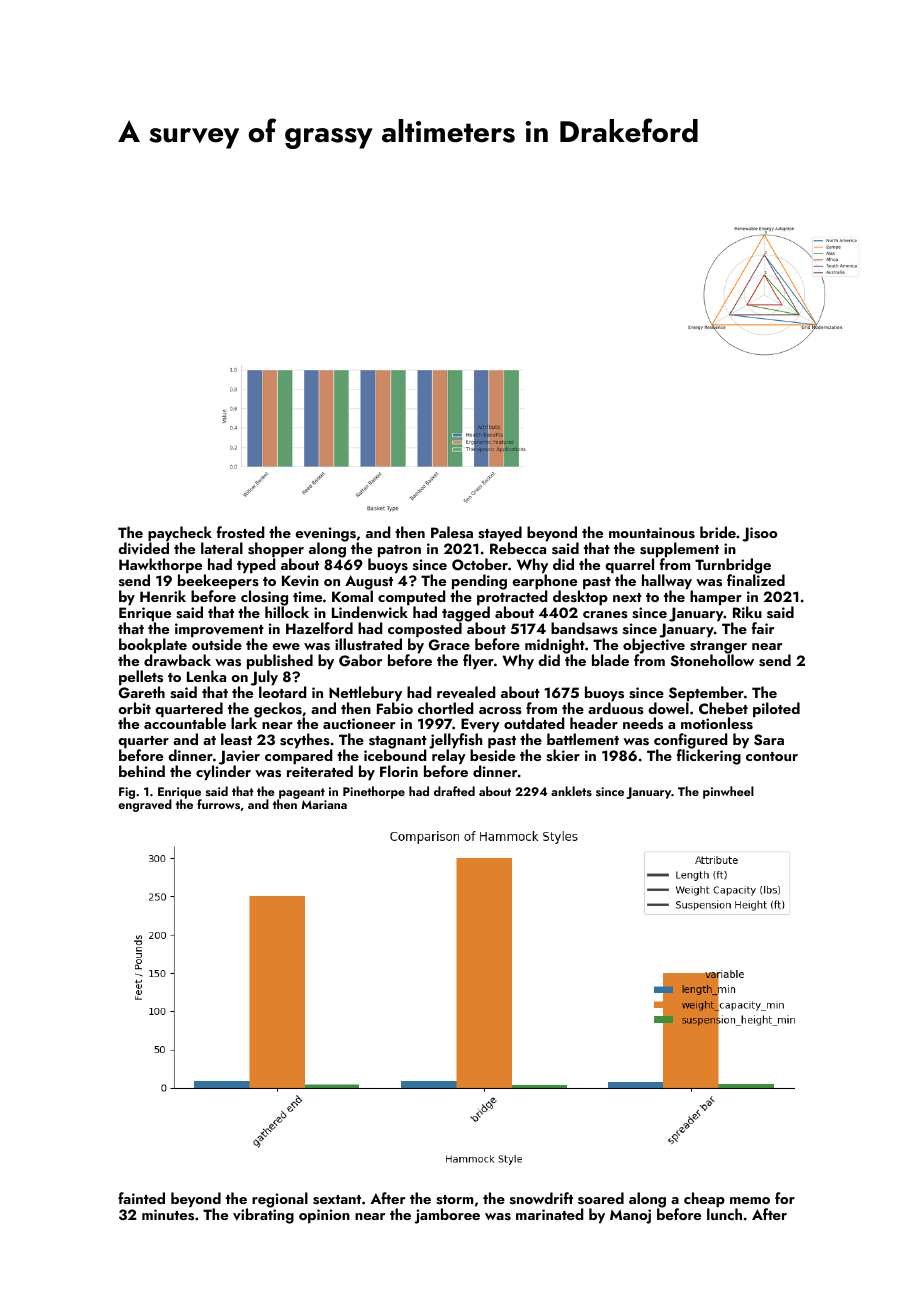 The image size is (924, 1308). Describe the element at coordinates (772, 756) in the image. I see `contour` at that location.
